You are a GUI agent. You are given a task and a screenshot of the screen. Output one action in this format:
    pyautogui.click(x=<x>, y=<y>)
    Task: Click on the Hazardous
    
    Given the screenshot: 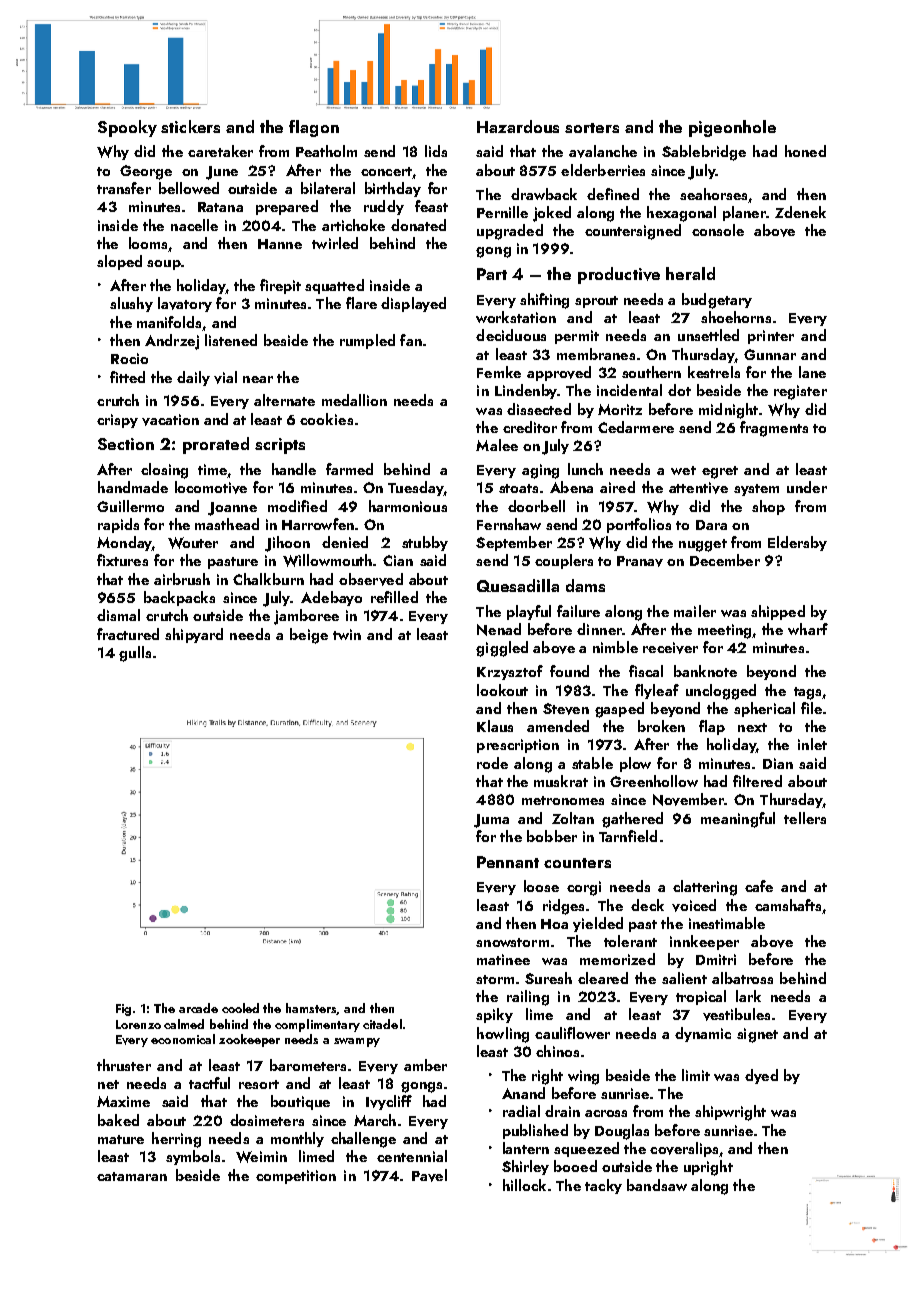 What is the action you would take?
    pyautogui.click(x=518, y=126)
